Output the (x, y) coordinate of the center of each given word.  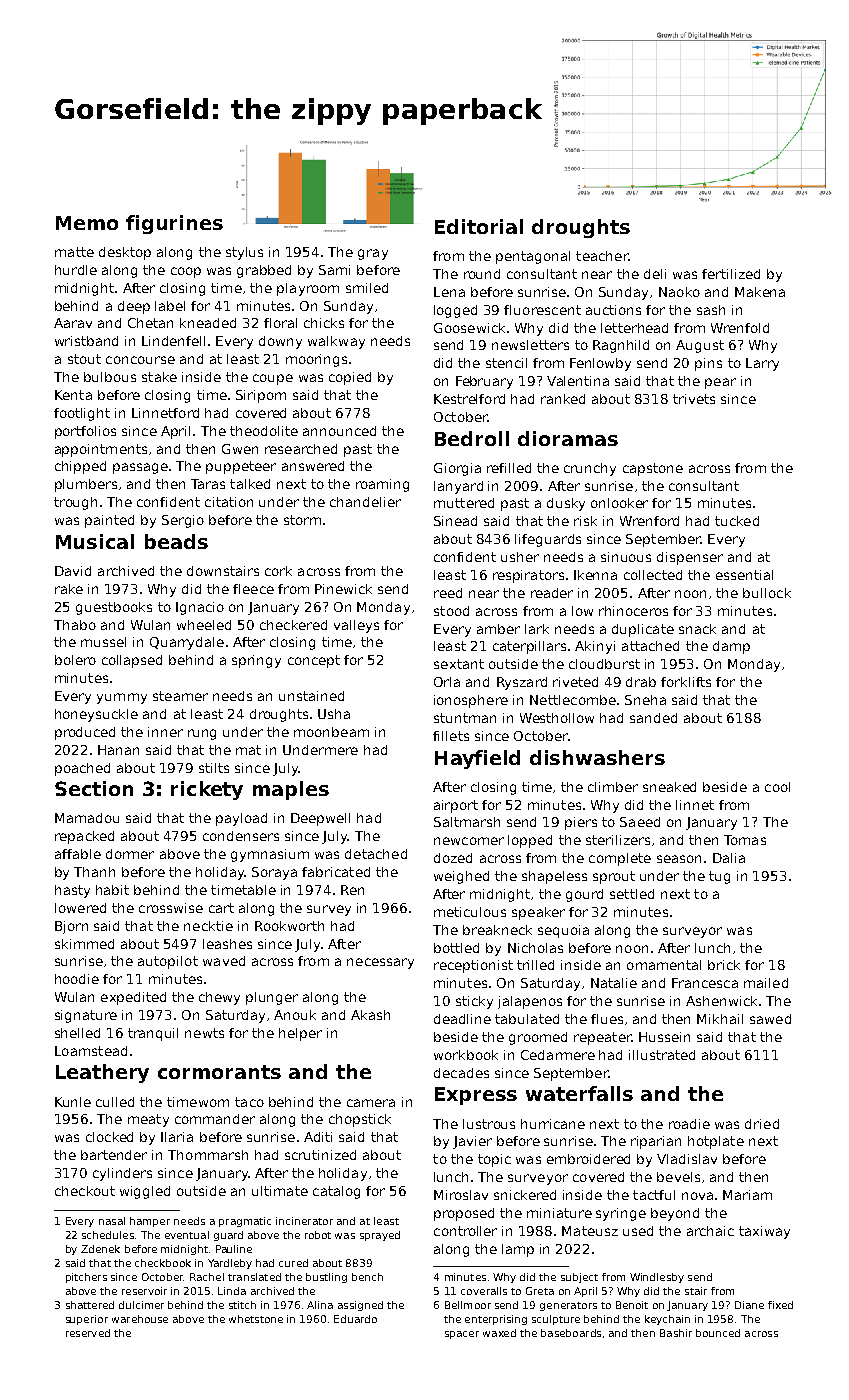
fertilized (731, 274)
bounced (718, 1333)
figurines (174, 224)
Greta (540, 1291)
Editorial (479, 226)
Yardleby (230, 1264)
